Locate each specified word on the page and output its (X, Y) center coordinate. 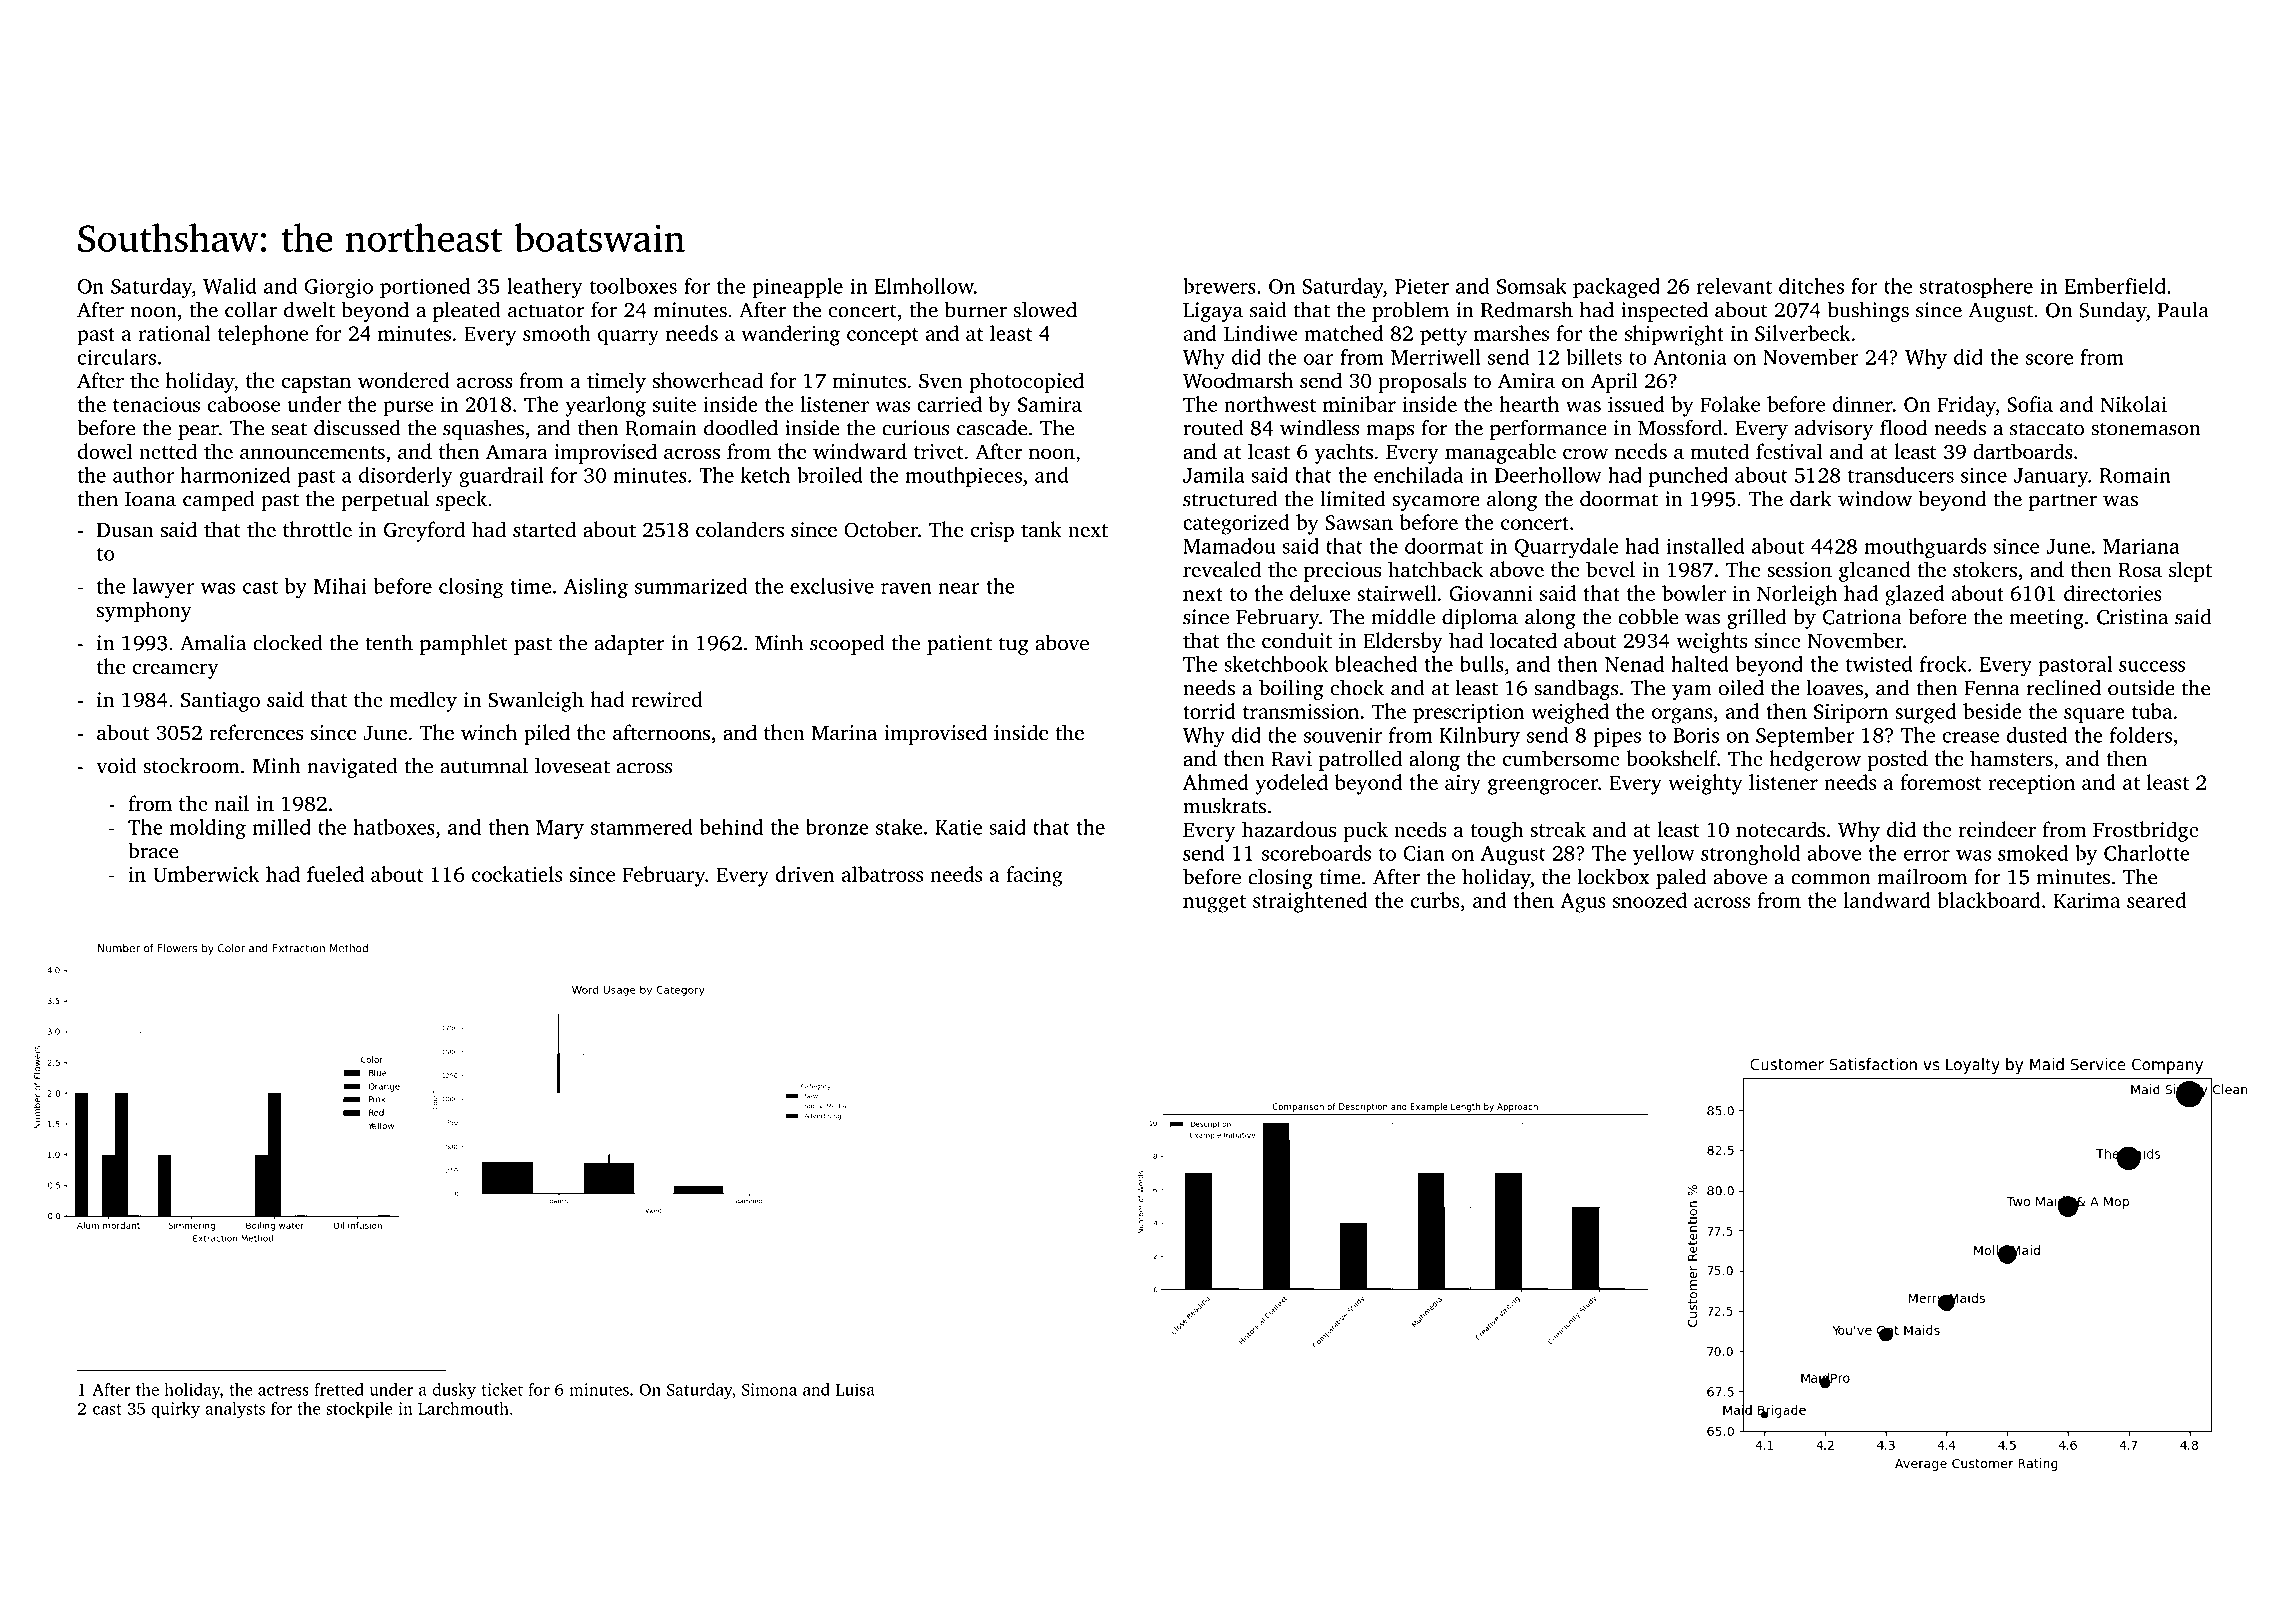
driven (805, 874)
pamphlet (464, 644)
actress (283, 1390)
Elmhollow (924, 286)
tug (1013, 646)
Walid (230, 286)
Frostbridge (2146, 831)
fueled (335, 874)
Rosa (2140, 570)
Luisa (855, 1389)
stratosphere (1976, 288)
